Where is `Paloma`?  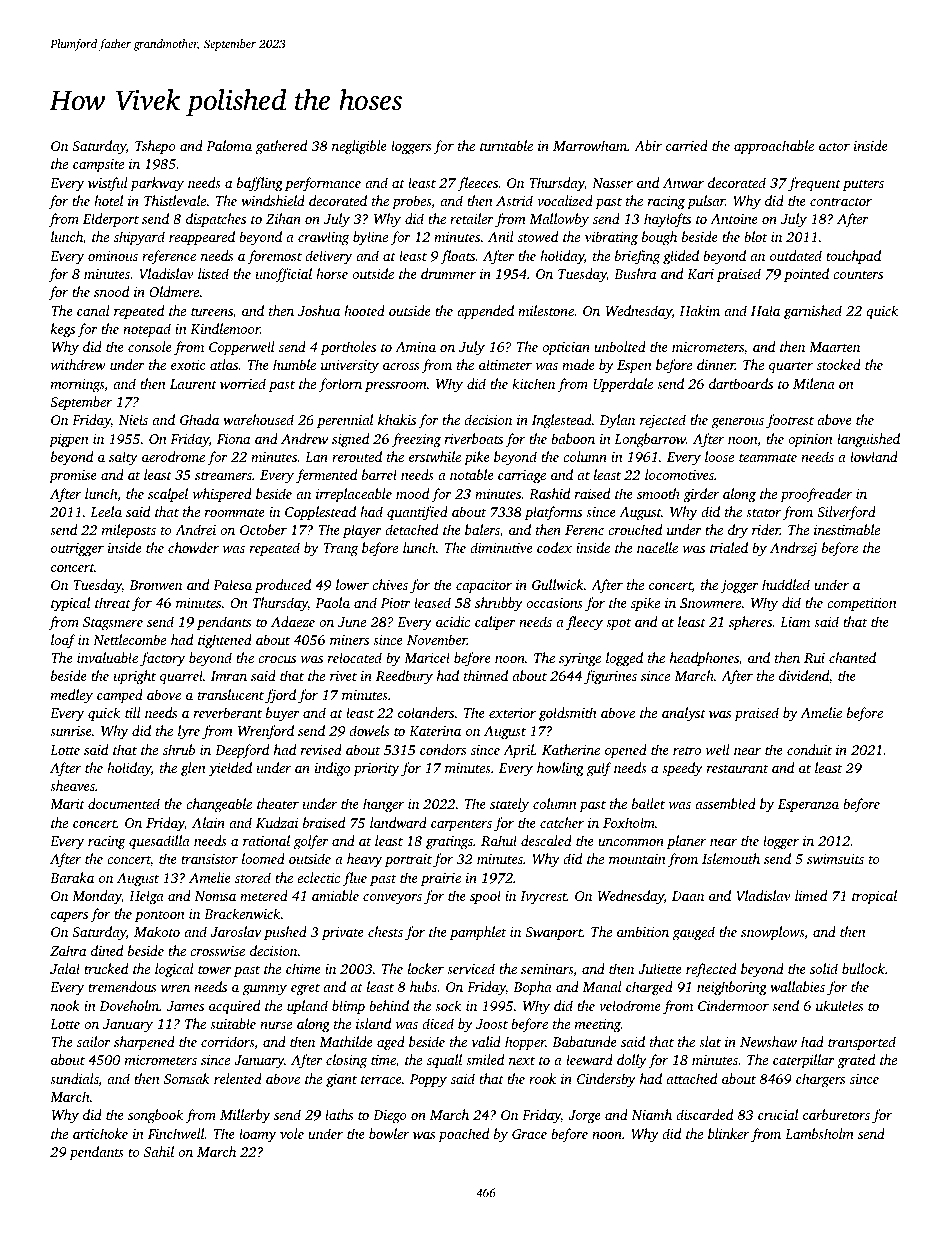
Paloma is located at coordinates (229, 145).
